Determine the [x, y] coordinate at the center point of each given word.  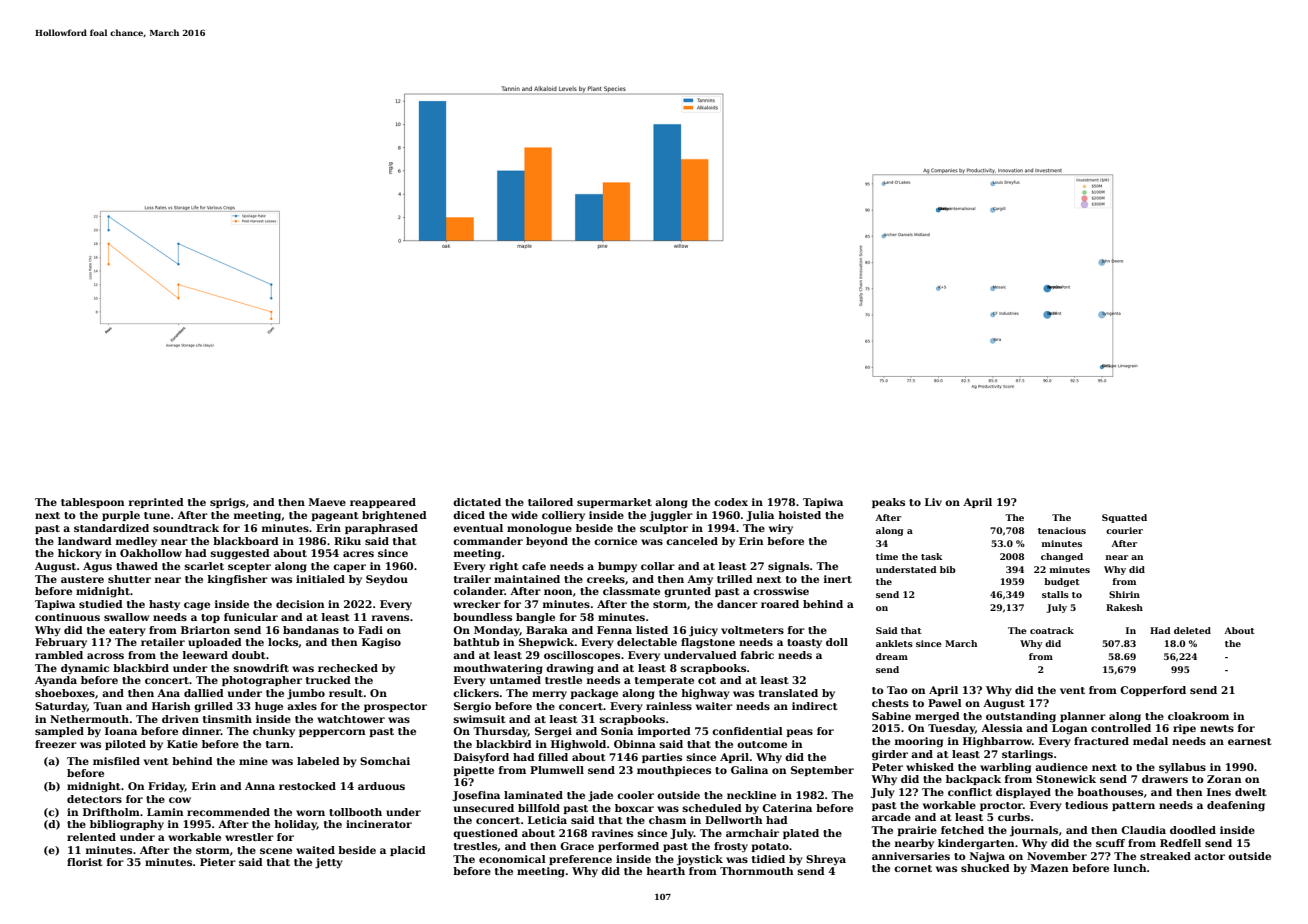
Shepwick [547, 643]
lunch [1130, 868]
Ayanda [56, 681]
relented [91, 837]
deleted [1192, 630]
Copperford [1153, 691]
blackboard [246, 541]
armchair [752, 833]
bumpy [617, 567]
